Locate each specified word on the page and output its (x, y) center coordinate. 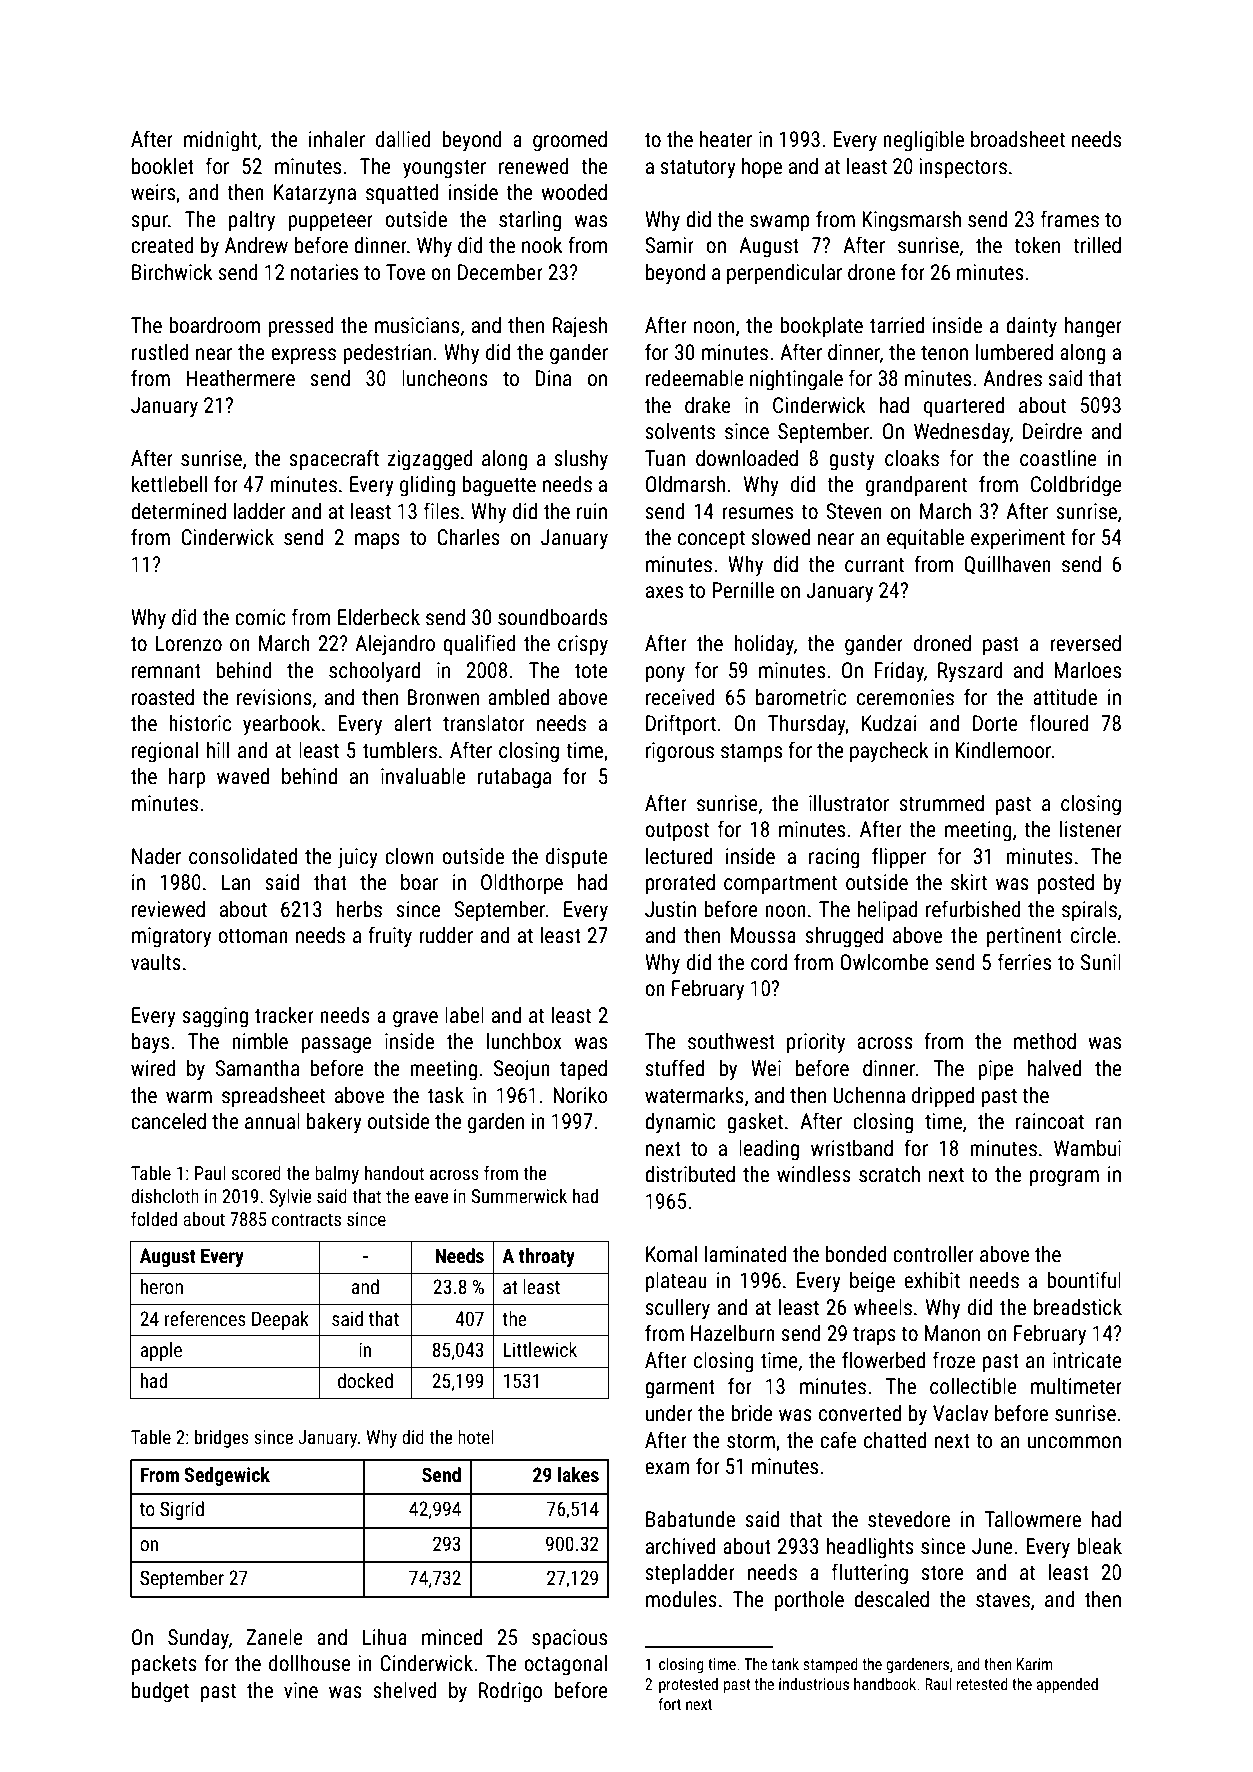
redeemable (695, 378)
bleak (1099, 1546)
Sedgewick (227, 1476)
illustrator (849, 803)
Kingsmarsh (911, 221)
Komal (671, 1254)
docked (365, 1380)
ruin (592, 511)
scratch (889, 1174)
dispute (577, 858)
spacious (569, 1639)
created (162, 245)
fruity (390, 937)
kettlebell (169, 484)
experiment (1018, 539)
